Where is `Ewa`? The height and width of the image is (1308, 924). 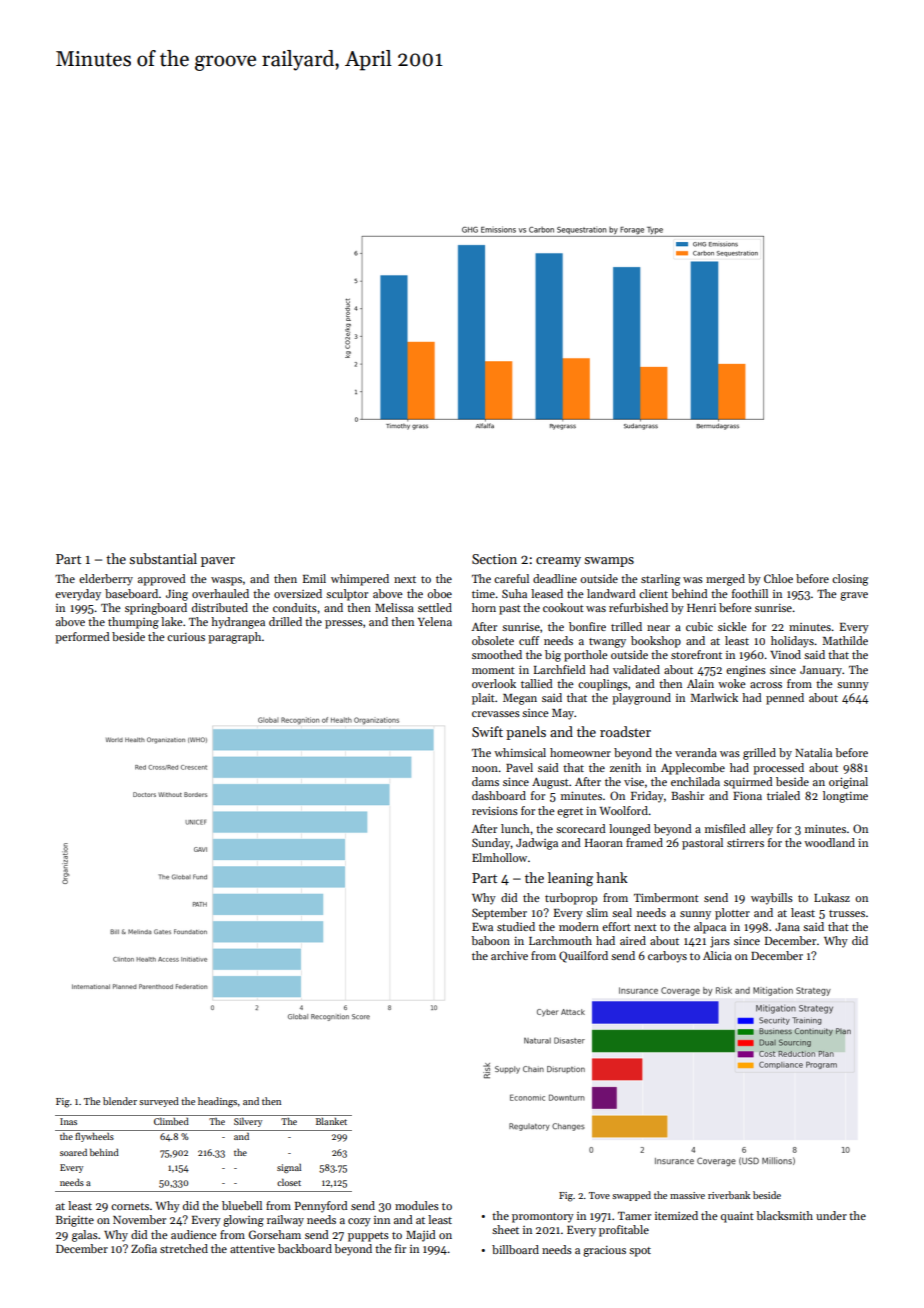 Ewa is located at coordinates (482, 927).
